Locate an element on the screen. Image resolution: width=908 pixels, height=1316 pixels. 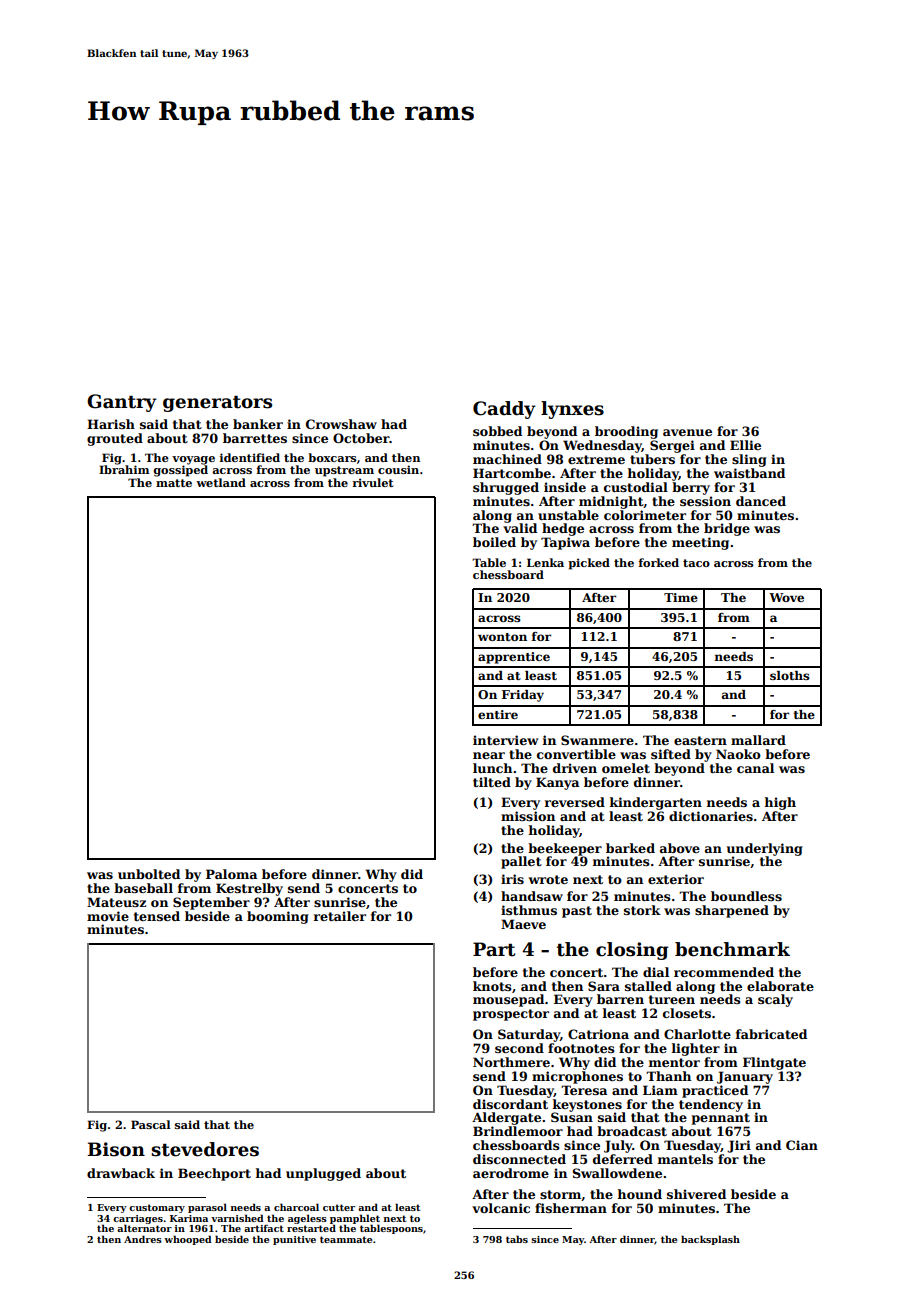
Wove is located at coordinates (786, 597).
